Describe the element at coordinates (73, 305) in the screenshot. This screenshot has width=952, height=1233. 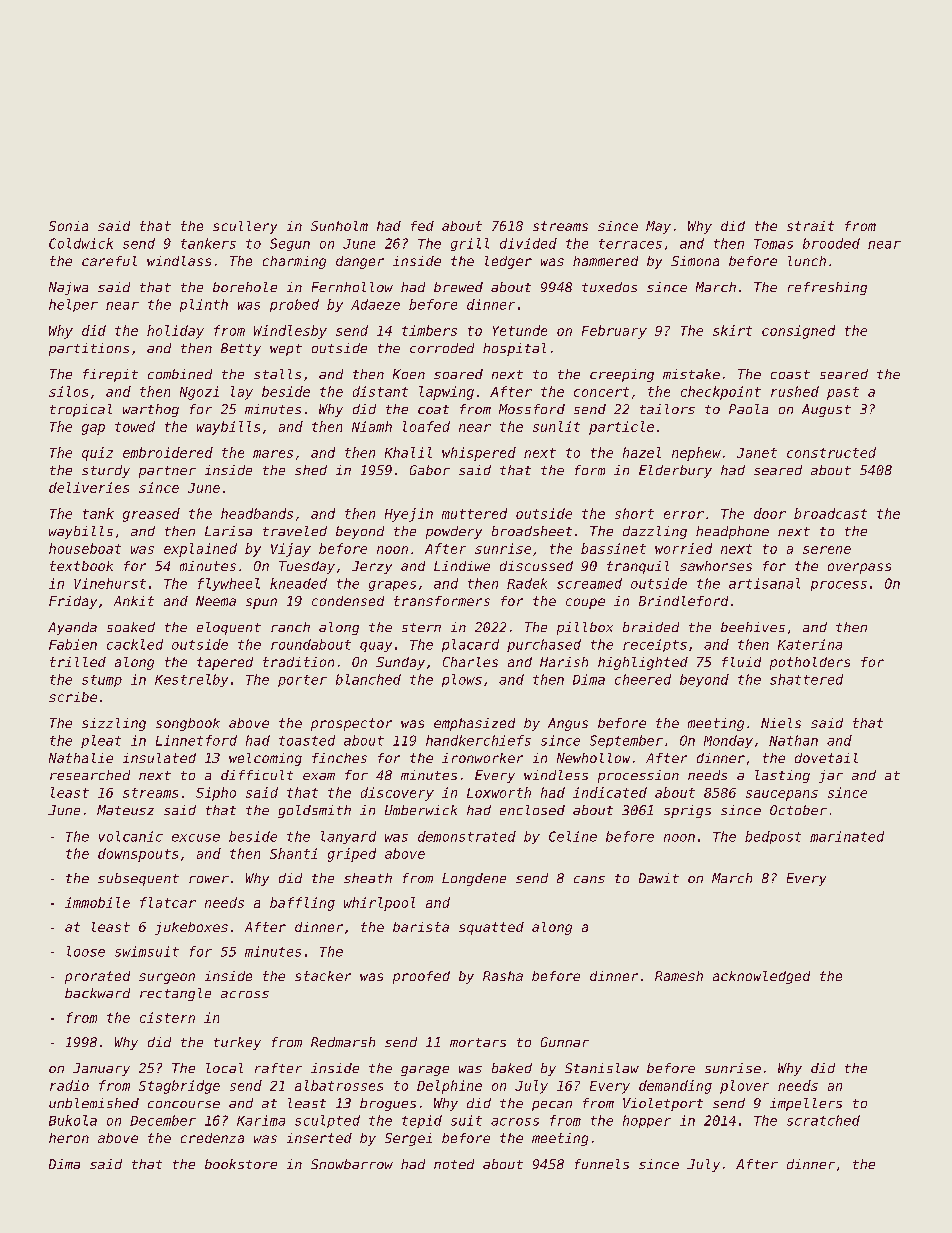
I see `helper` at that location.
